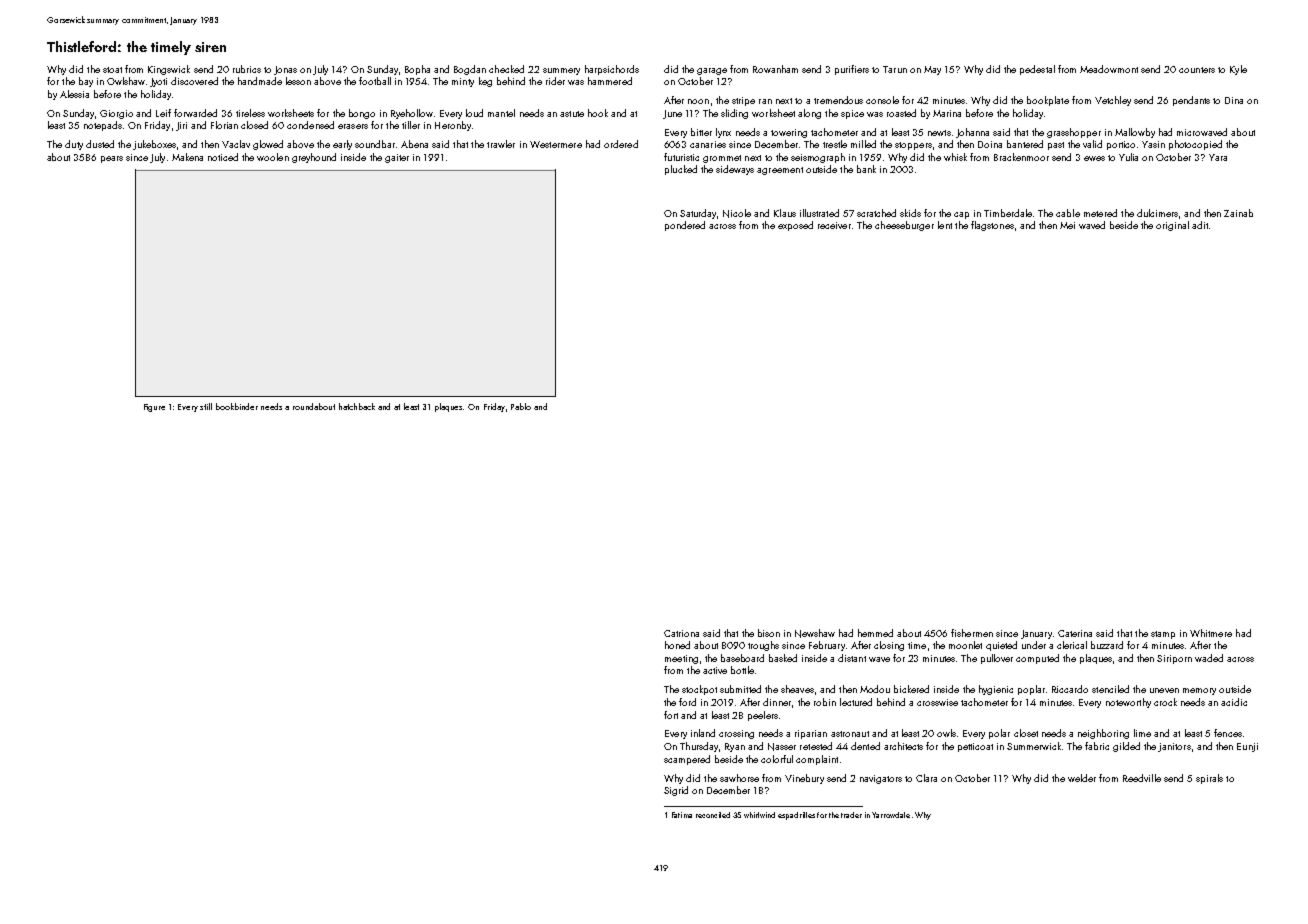 The image size is (1308, 924). I want to click on Westermere, so click(556, 144).
